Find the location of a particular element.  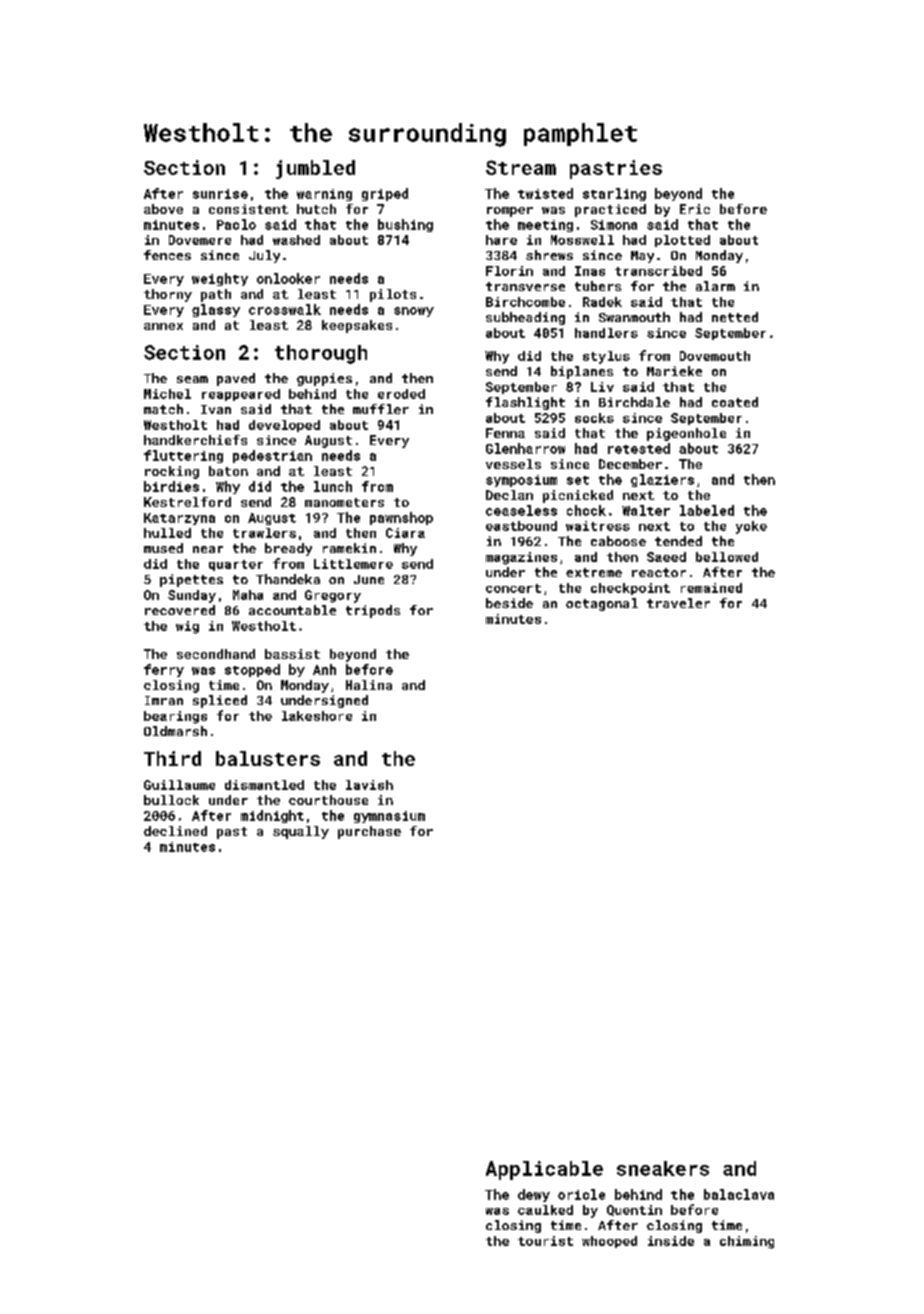

Third is located at coordinates (172, 758).
